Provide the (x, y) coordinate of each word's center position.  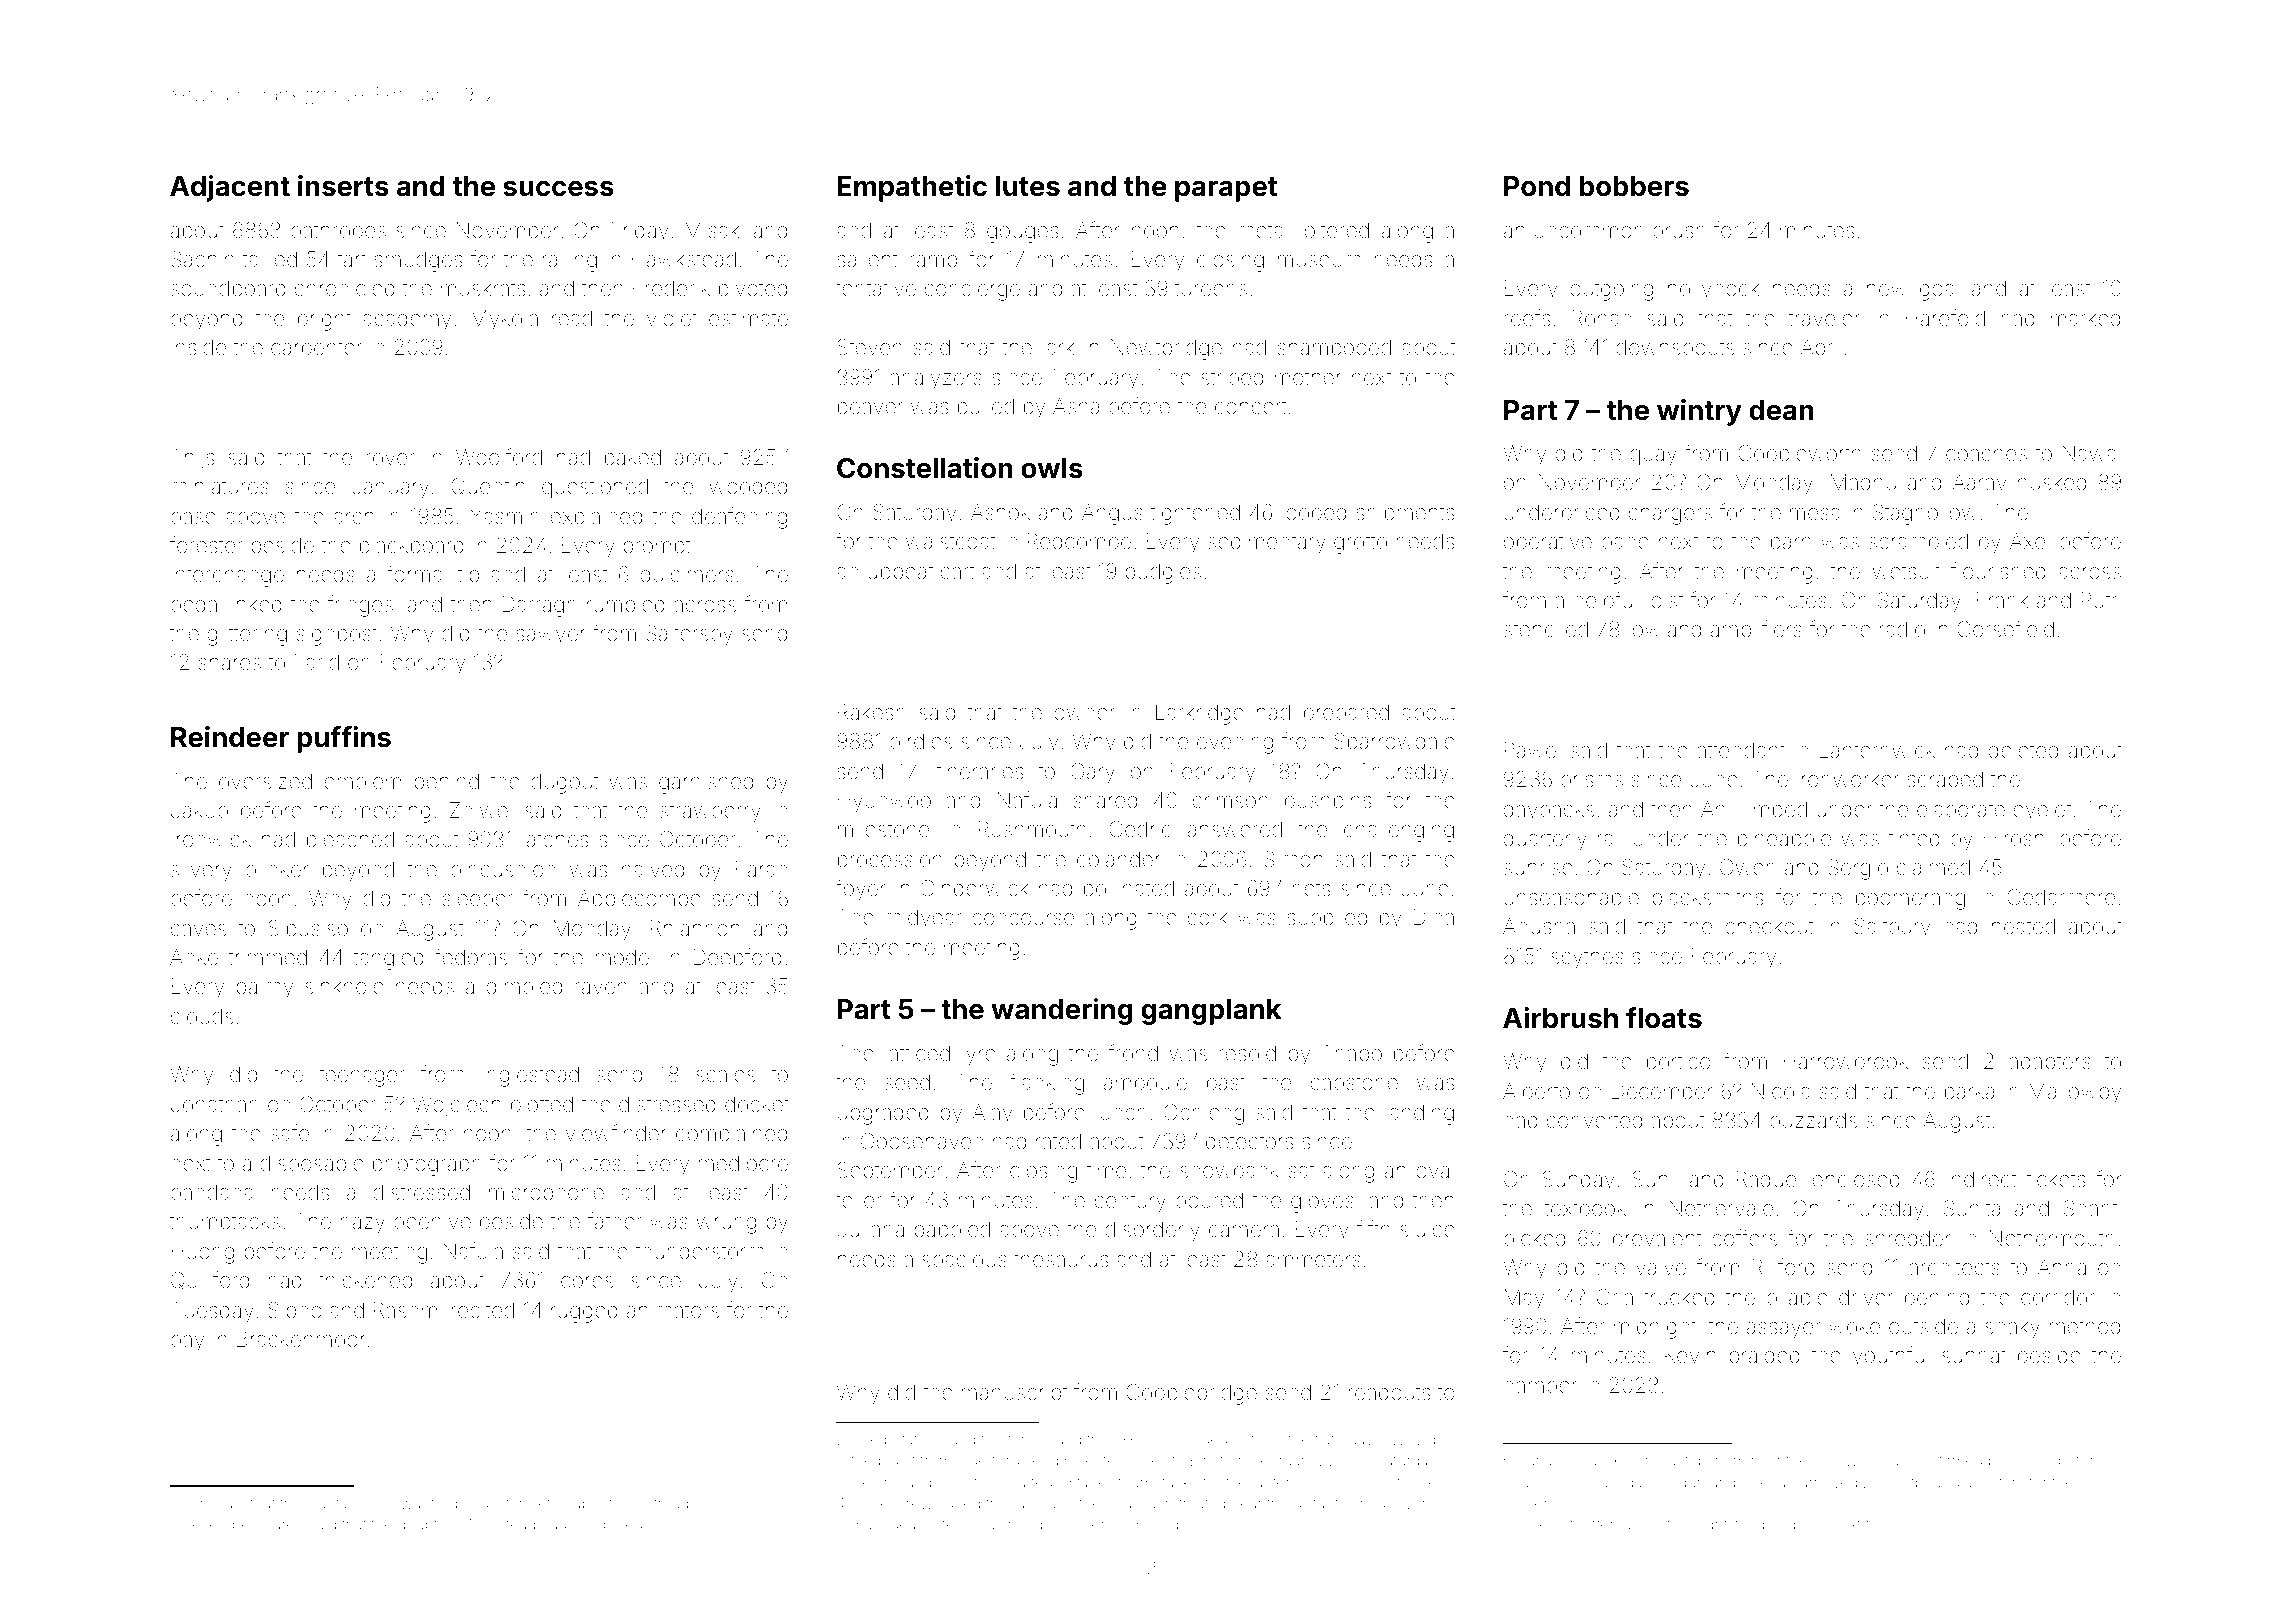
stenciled (1546, 629)
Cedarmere (2061, 897)
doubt (417, 1524)
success (558, 189)
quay (1653, 457)
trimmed (268, 957)
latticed (918, 1053)
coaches (1986, 453)
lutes (1028, 186)
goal (1939, 290)
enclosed (1856, 1179)
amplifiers (1756, 630)
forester (206, 545)
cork (1207, 917)
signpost (337, 635)
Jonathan (215, 1104)
